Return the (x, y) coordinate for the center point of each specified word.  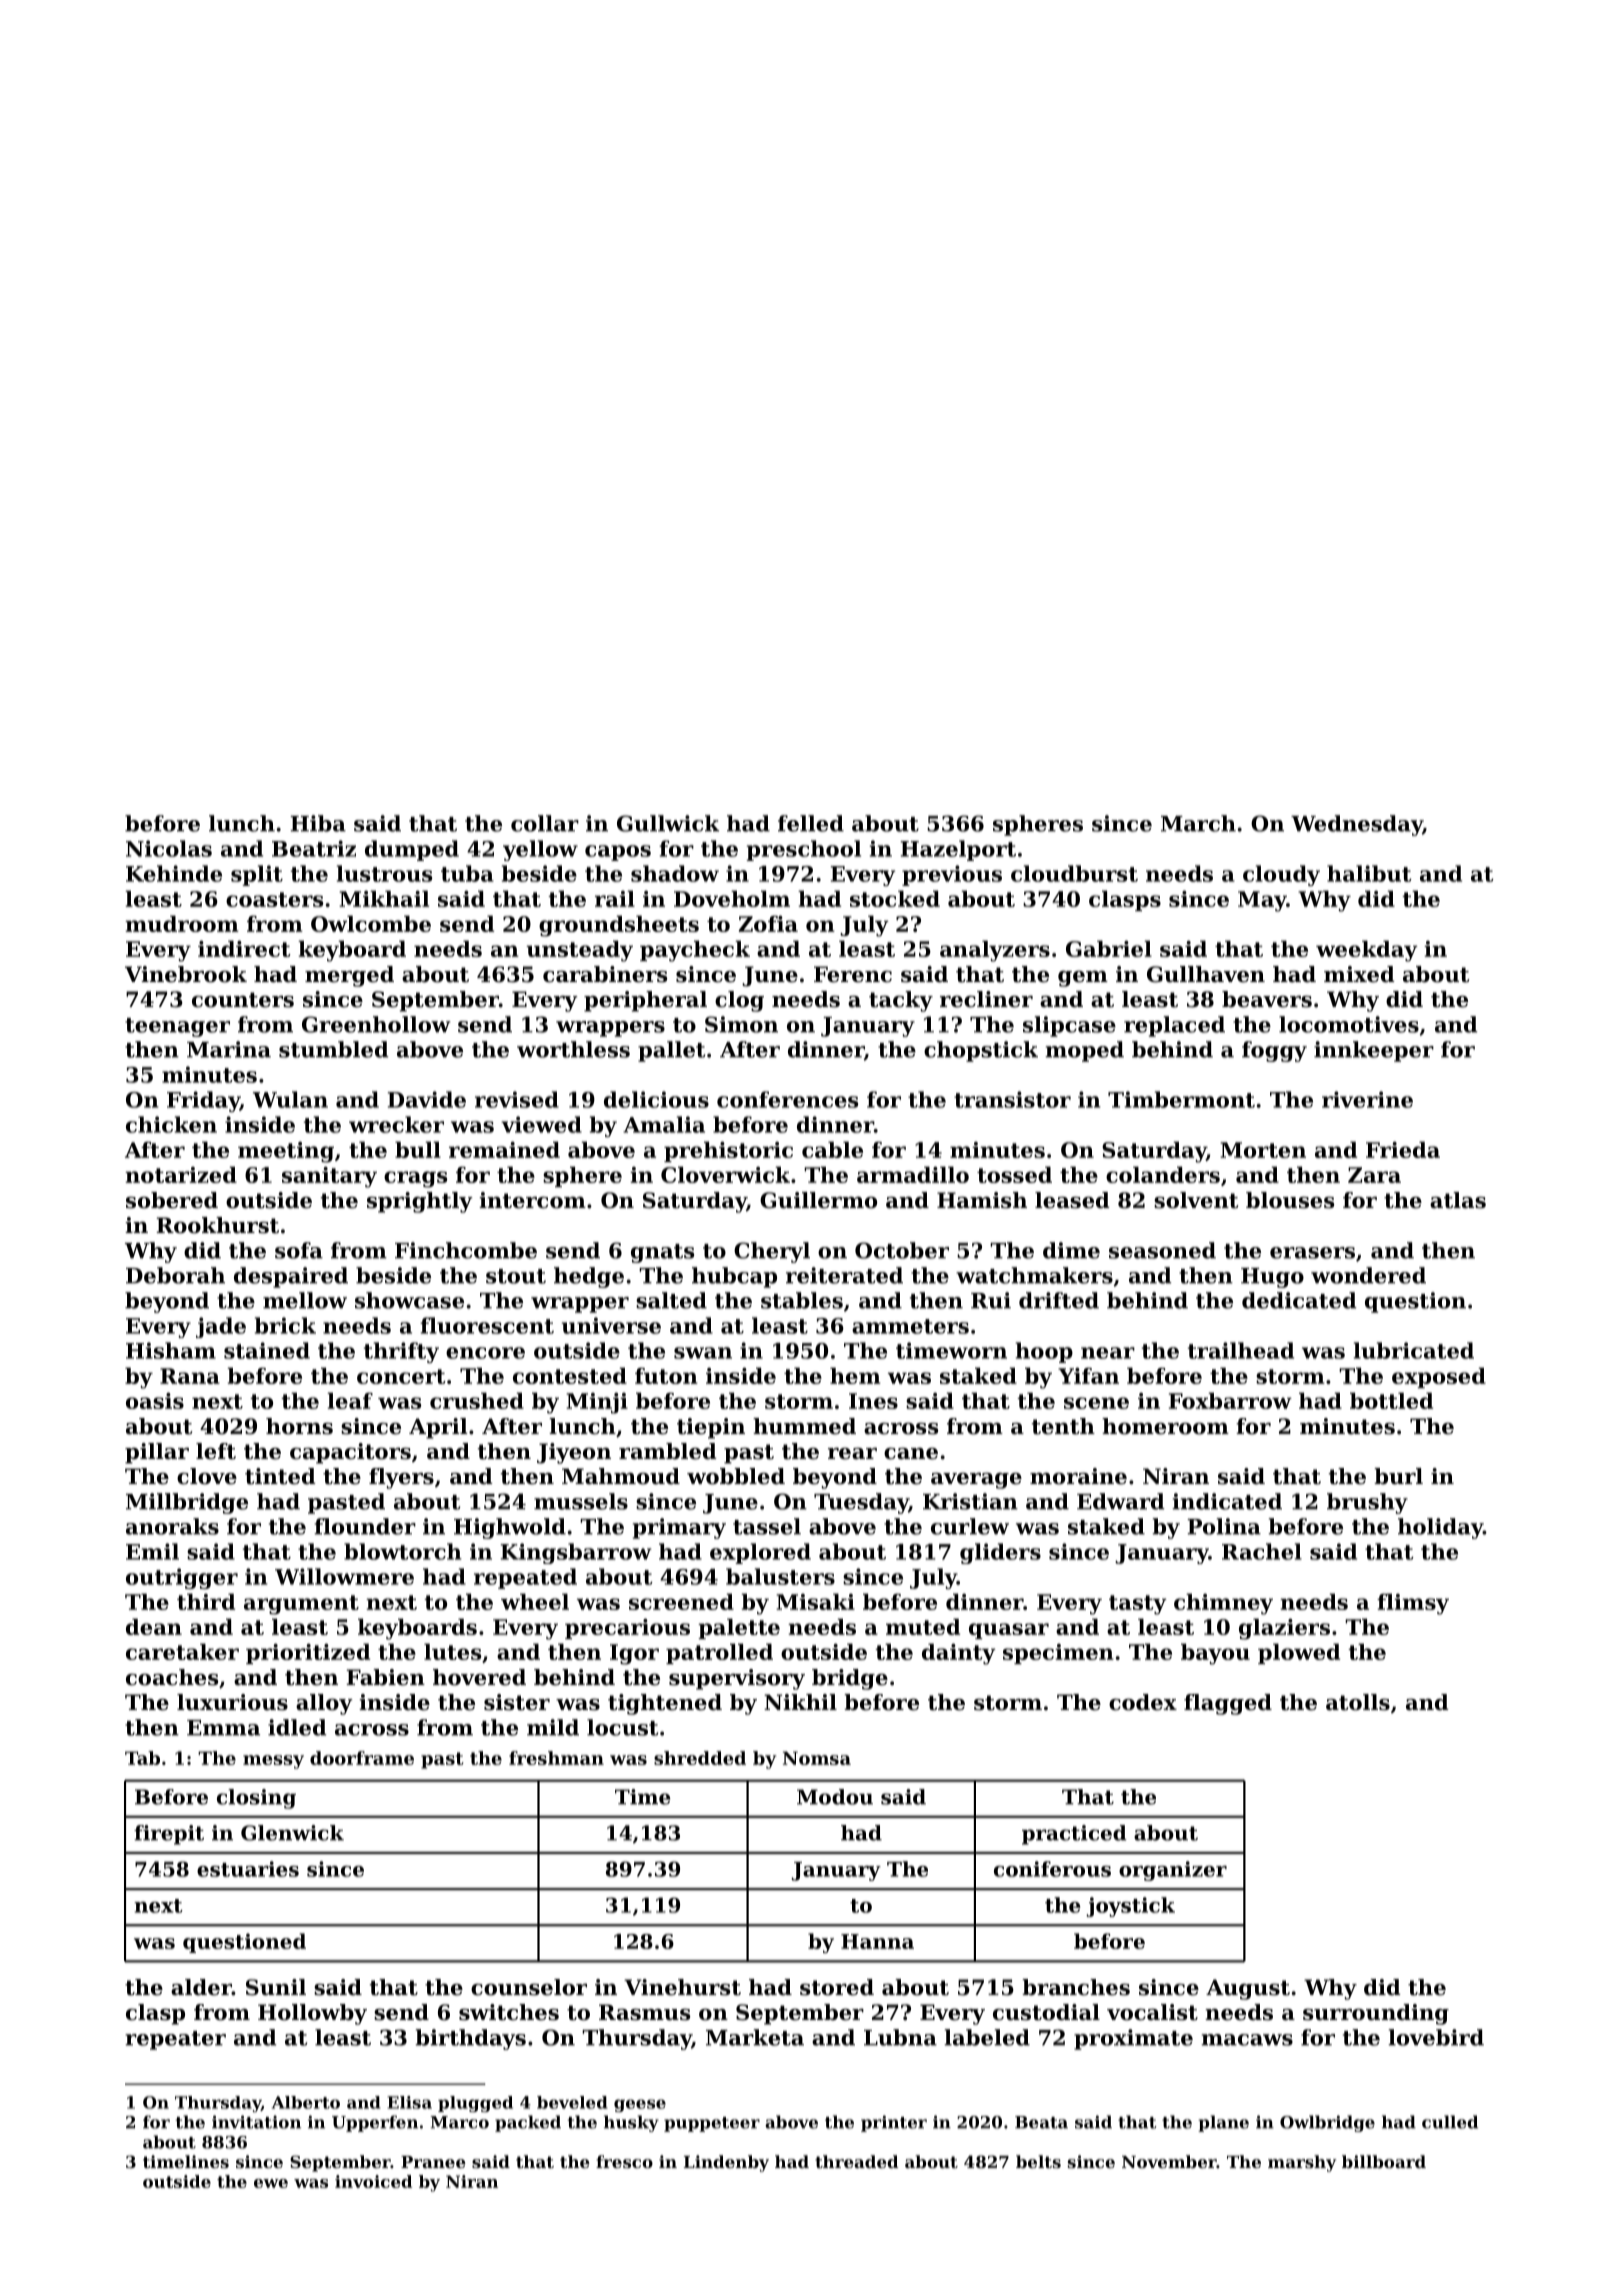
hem (855, 1375)
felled (811, 823)
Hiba (318, 823)
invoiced (373, 2181)
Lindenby (726, 2163)
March (1198, 823)
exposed (1439, 1377)
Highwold (510, 1528)
